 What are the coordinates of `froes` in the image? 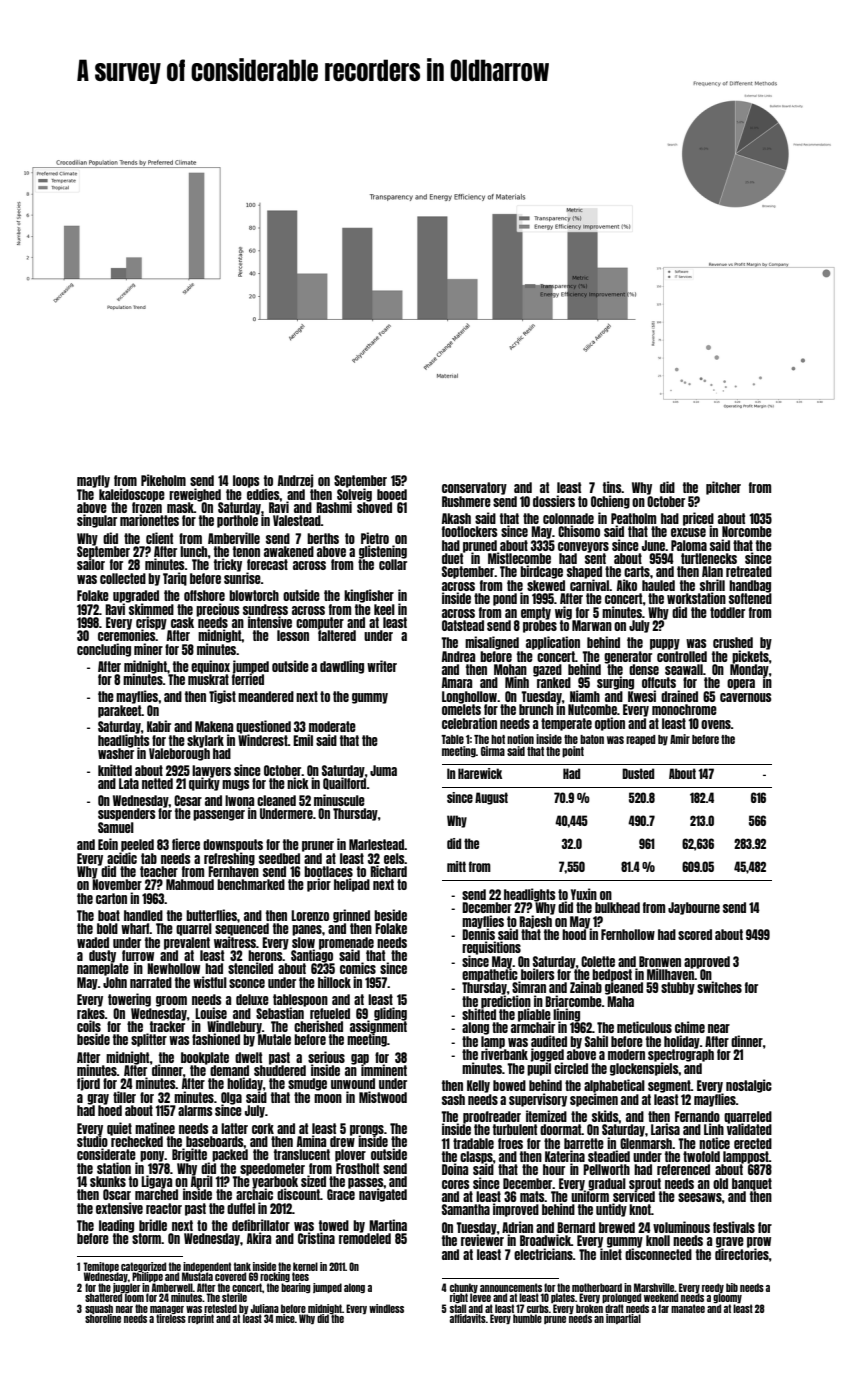 It's located at (510, 1143).
